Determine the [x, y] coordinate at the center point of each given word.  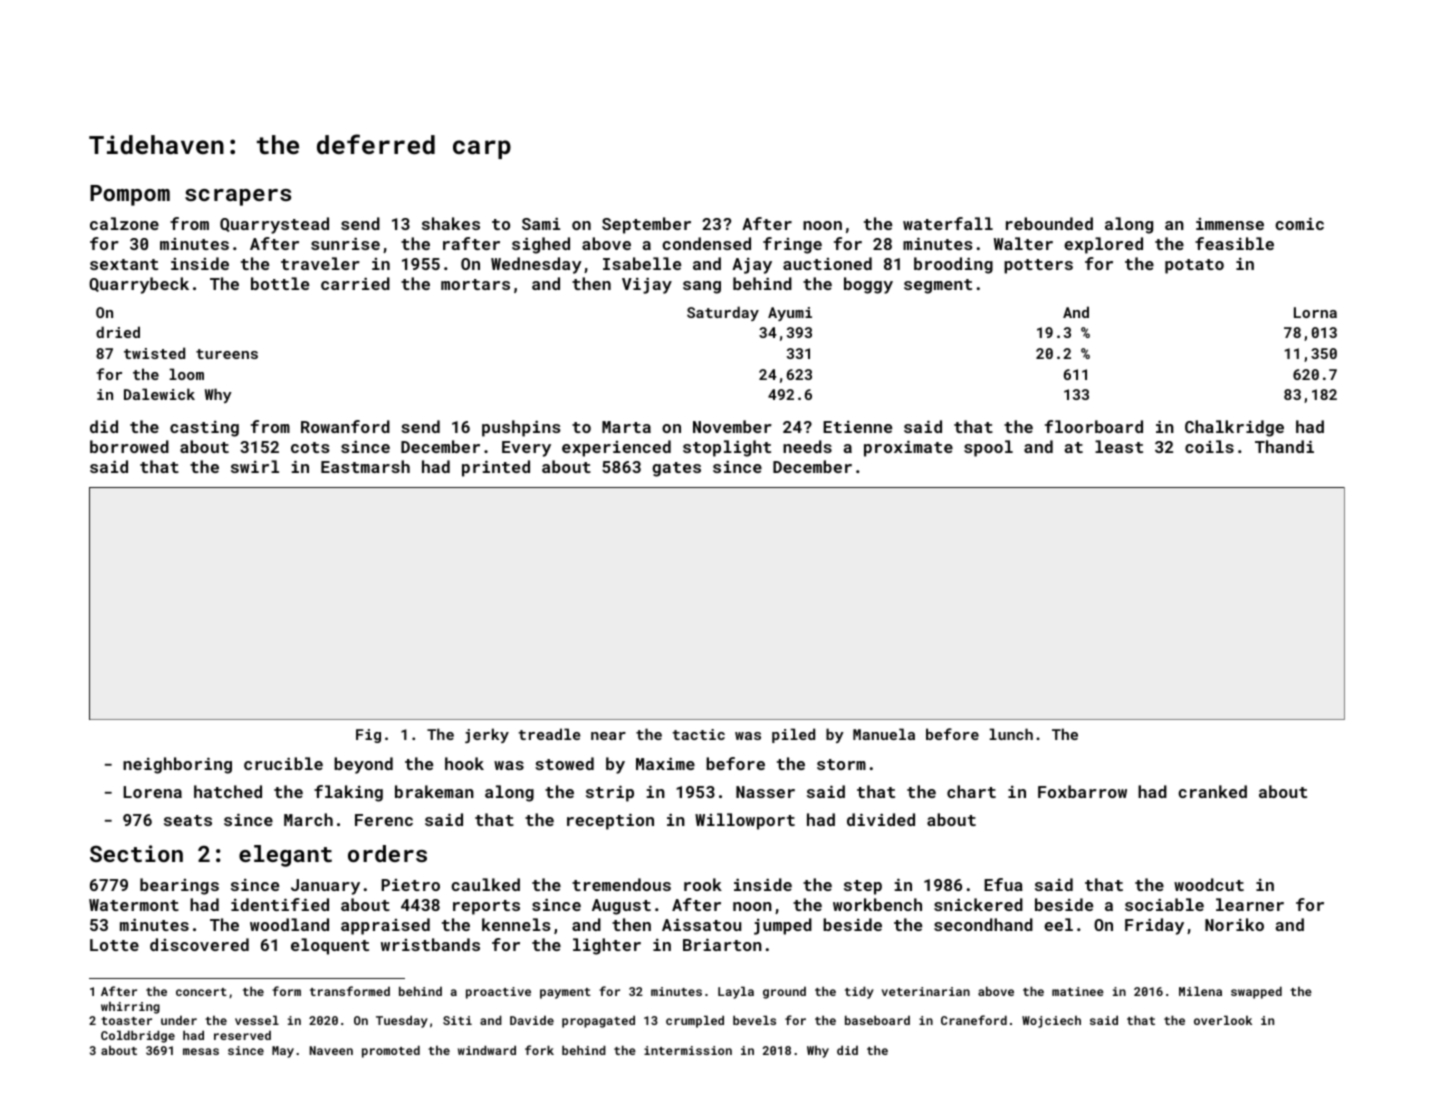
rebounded [1049, 223]
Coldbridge [138, 1036]
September [646, 225]
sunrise [345, 243]
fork [539, 1050]
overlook [1223, 1020]
